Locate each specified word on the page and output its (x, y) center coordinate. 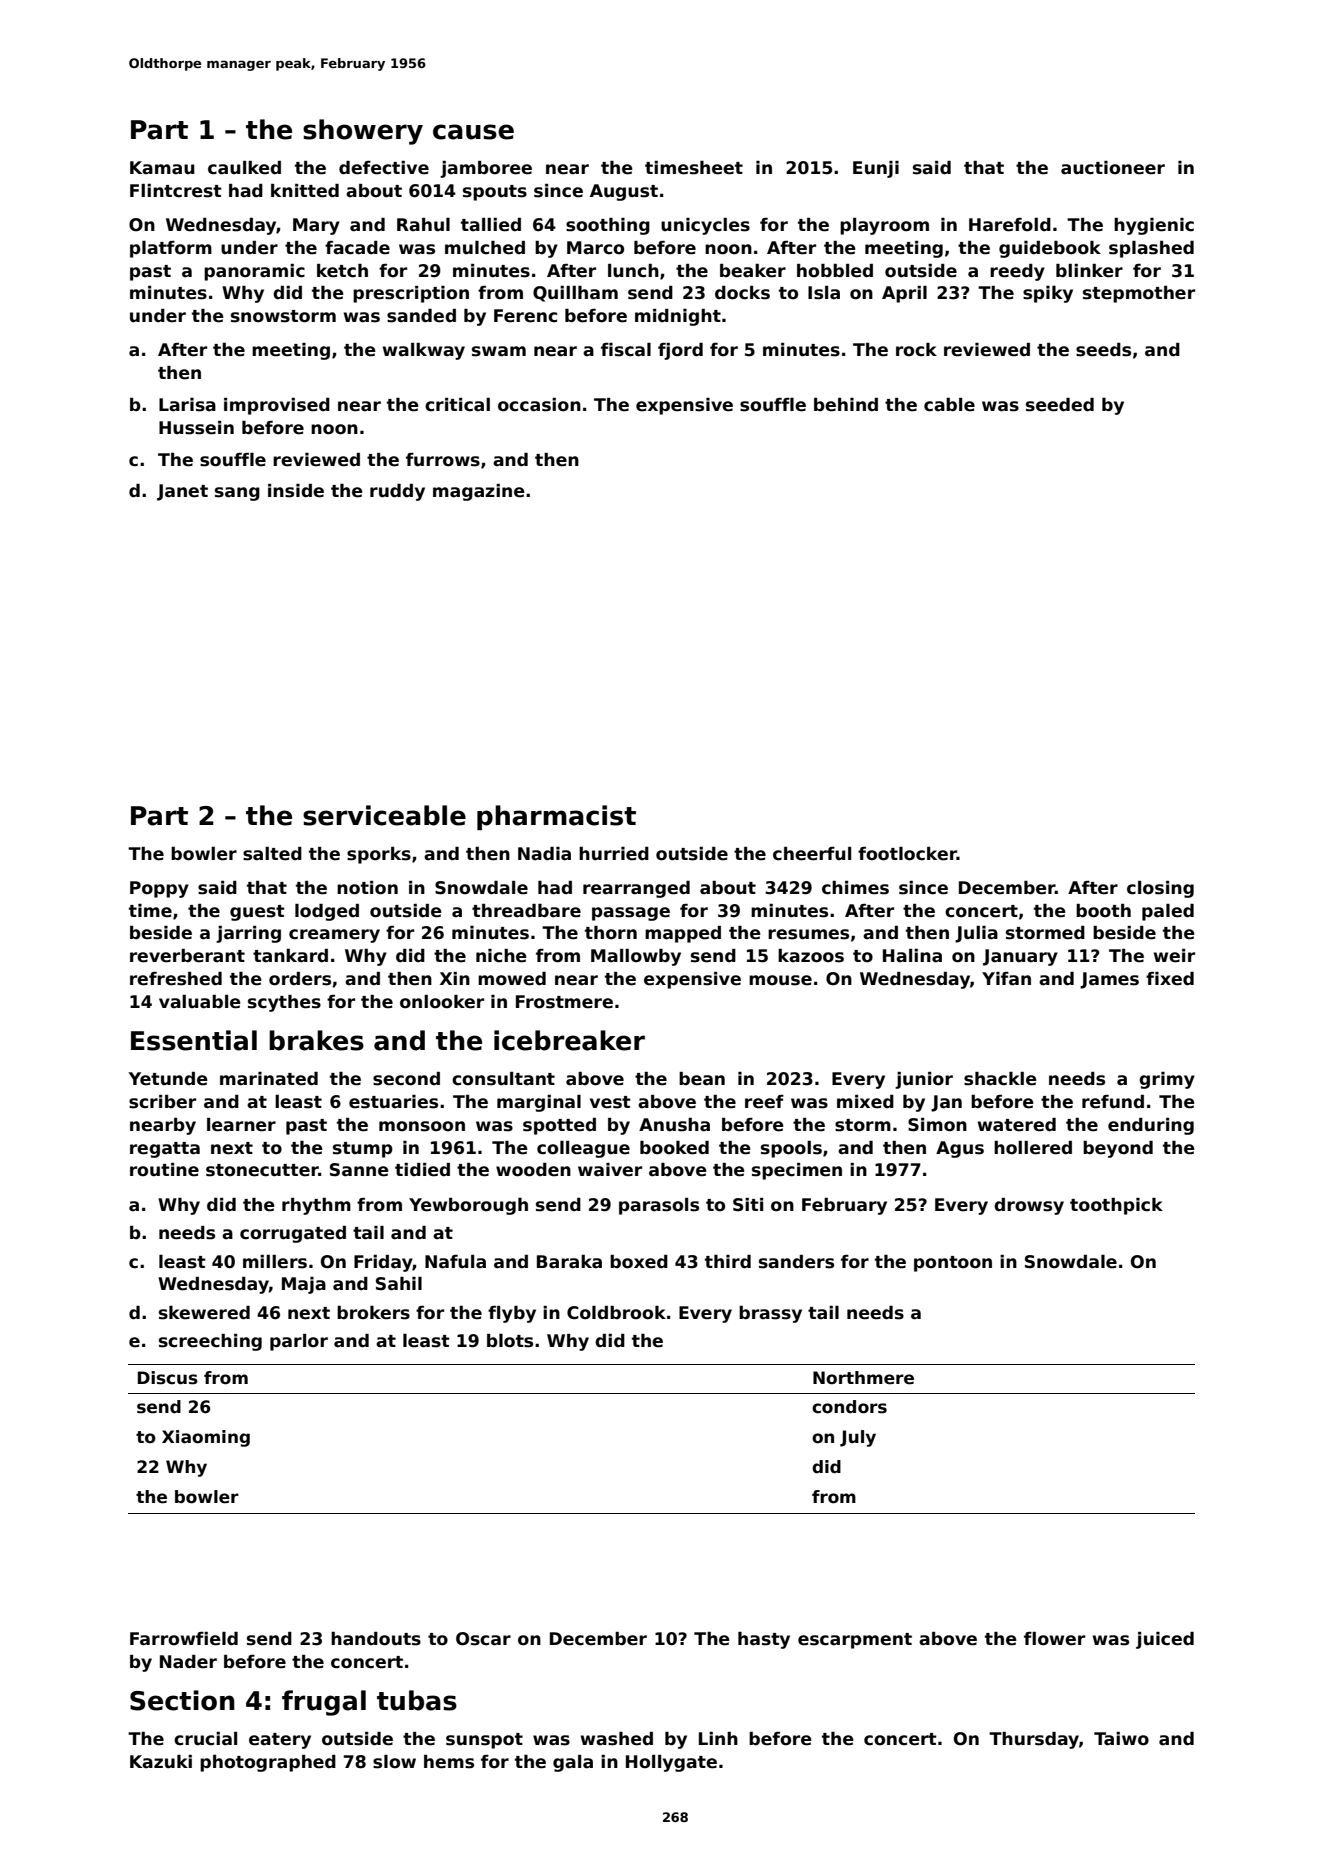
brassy (770, 1314)
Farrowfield (184, 1639)
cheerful (812, 854)
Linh (718, 1738)
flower (1054, 1639)
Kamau (162, 168)
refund (1113, 1102)
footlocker (907, 854)
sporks (379, 855)
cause (473, 132)
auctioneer (1113, 168)
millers (275, 1262)
